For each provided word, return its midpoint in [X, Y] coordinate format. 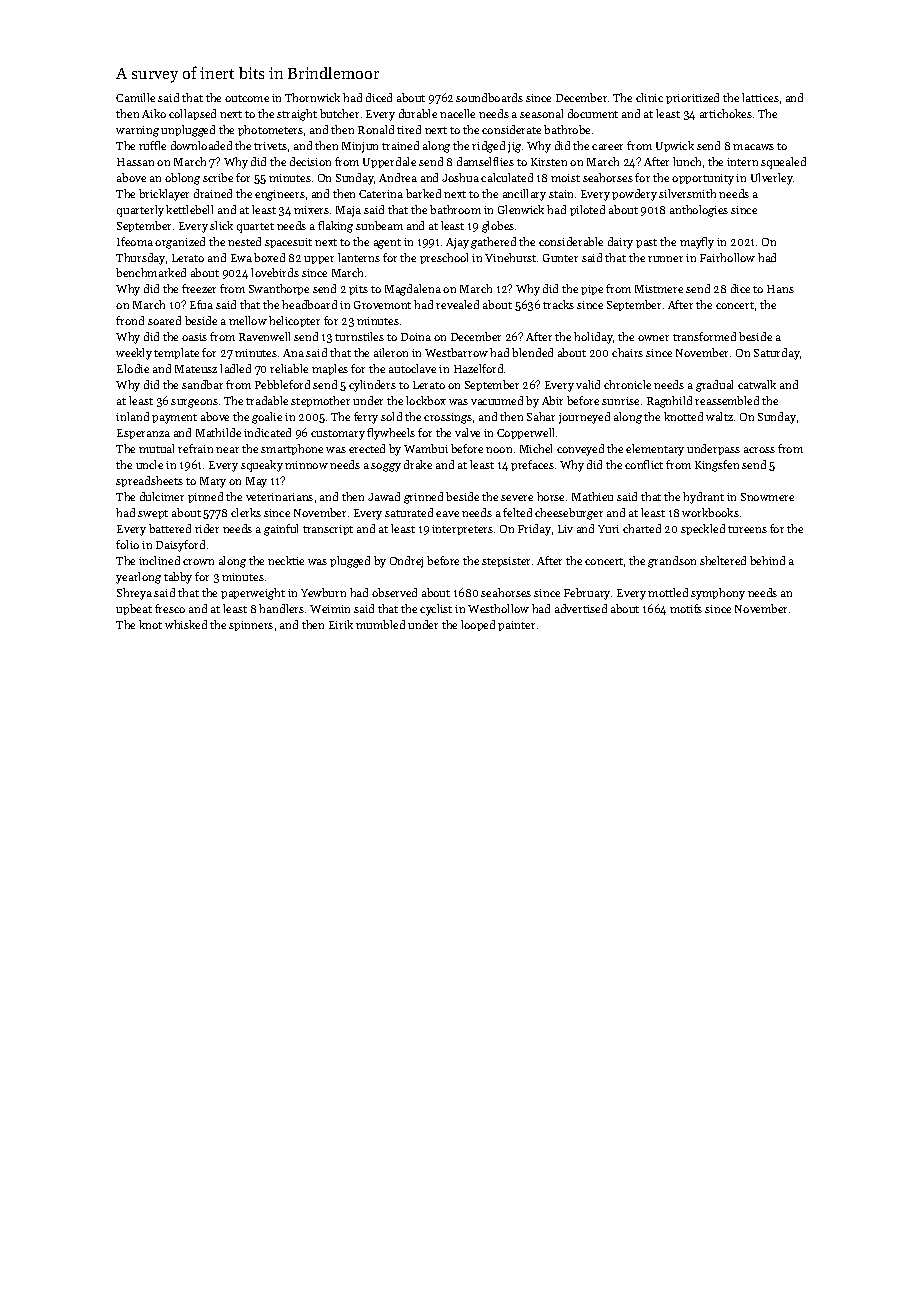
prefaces [532, 465]
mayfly [697, 243]
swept [153, 514]
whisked [186, 624]
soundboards [489, 97]
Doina [416, 337]
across [759, 450]
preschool [444, 258]
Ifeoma [135, 241]
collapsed [192, 114]
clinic [649, 97]
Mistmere [659, 289]
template [176, 353]
